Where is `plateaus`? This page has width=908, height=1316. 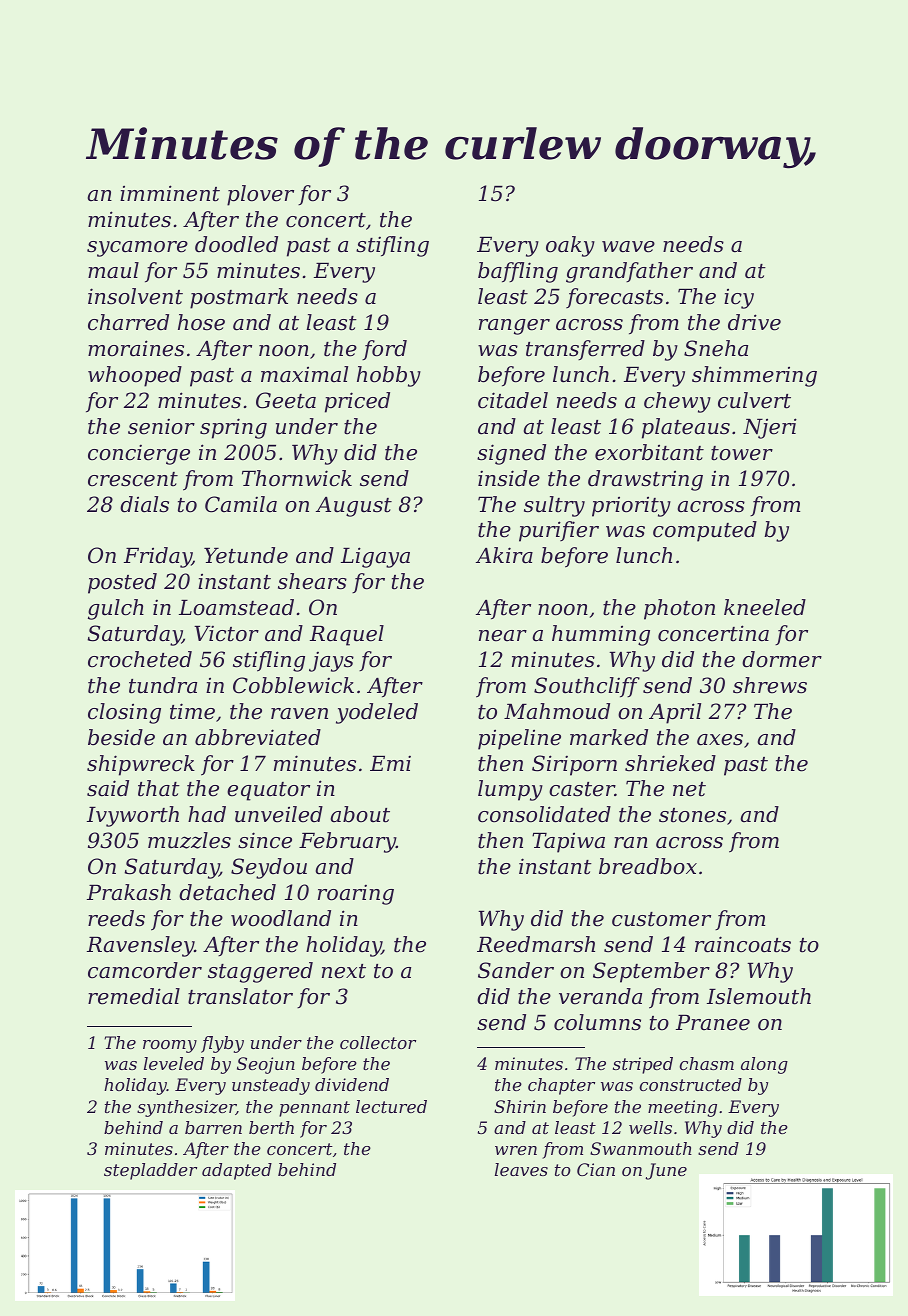
plateaus is located at coordinates (686, 428).
